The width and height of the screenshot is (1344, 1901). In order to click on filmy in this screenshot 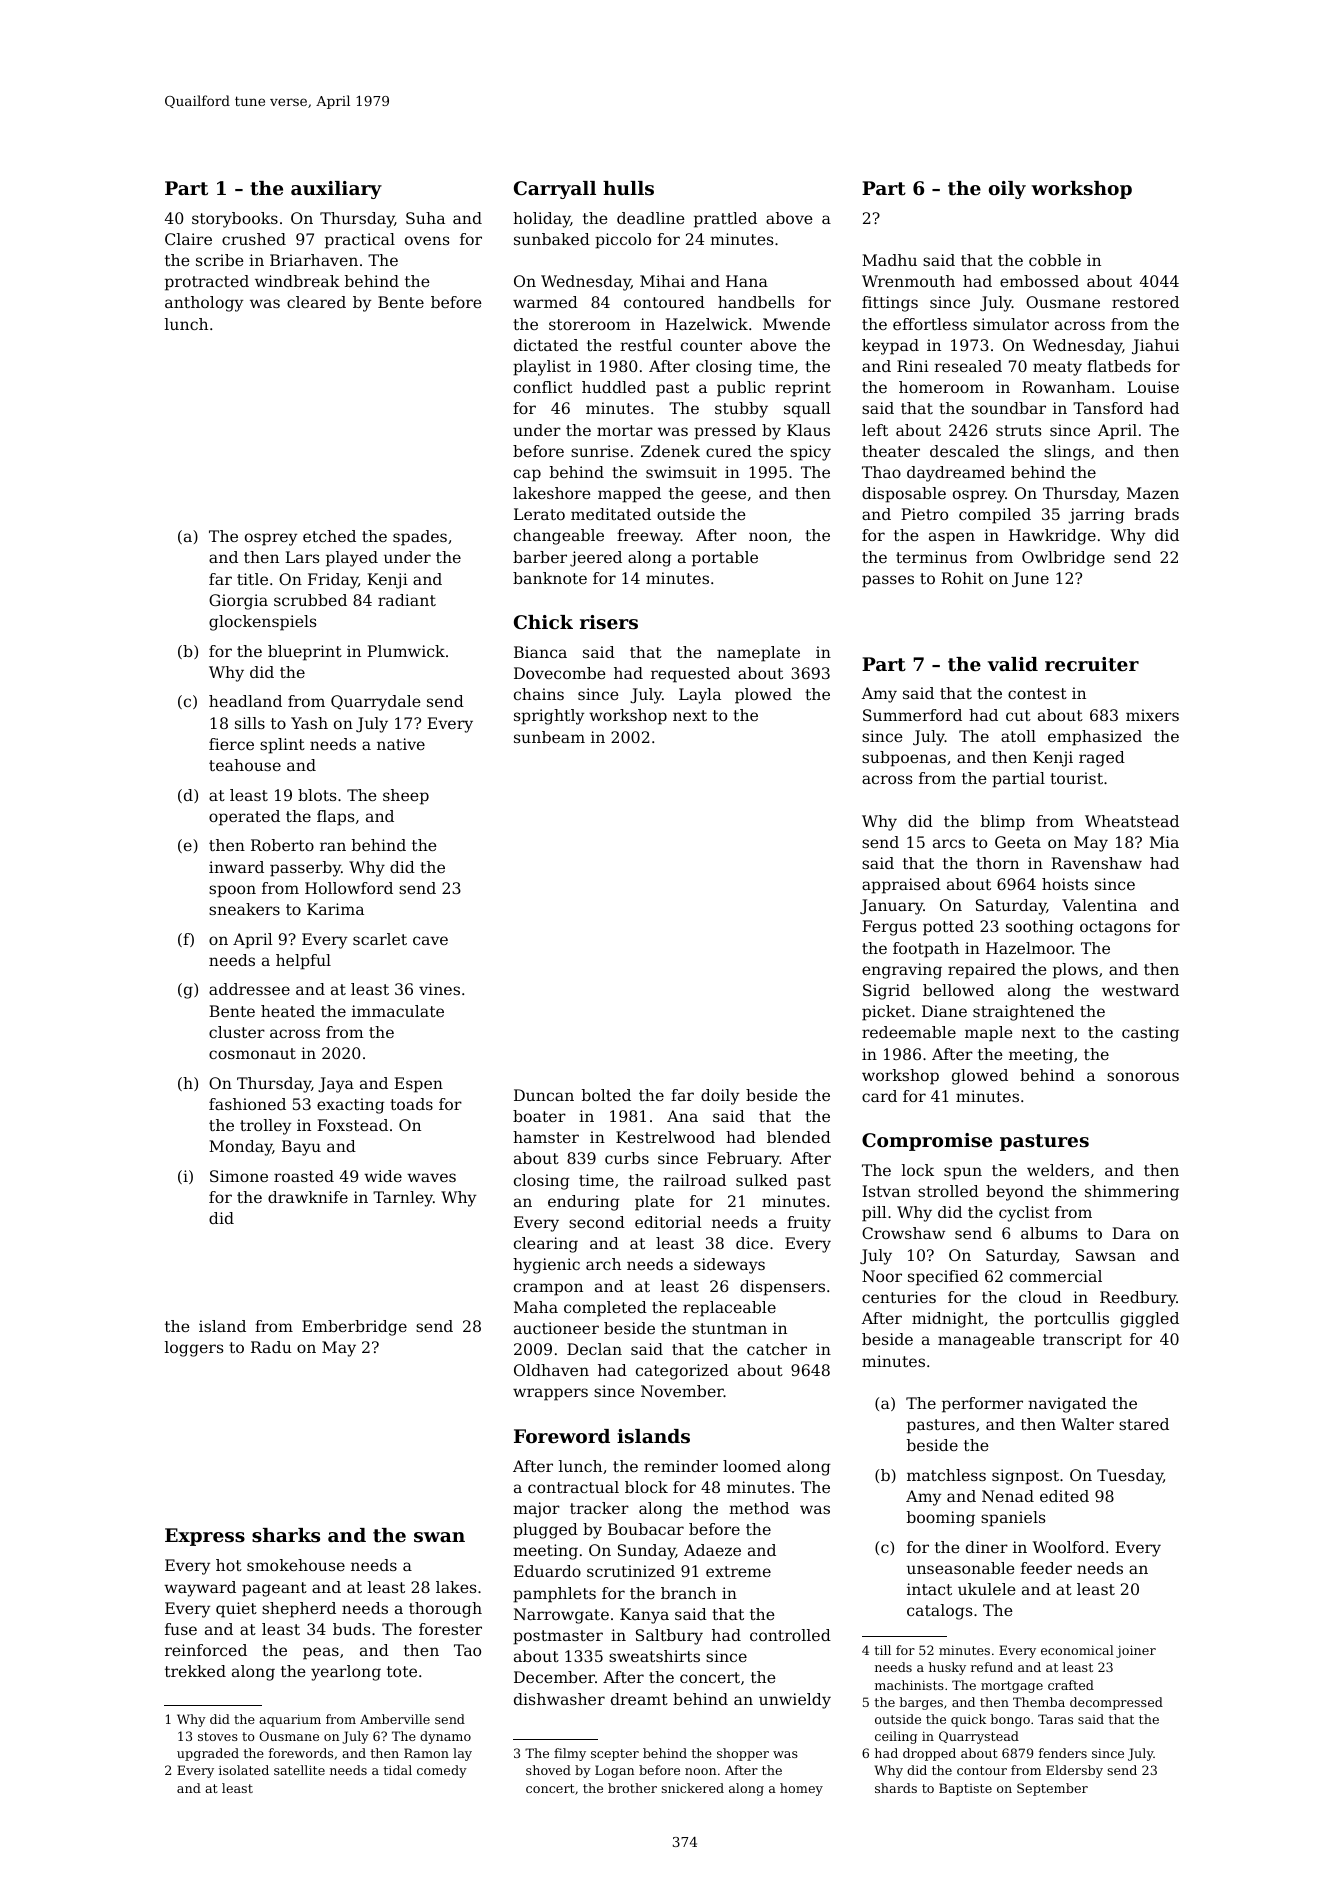, I will do `click(570, 1754)`.
